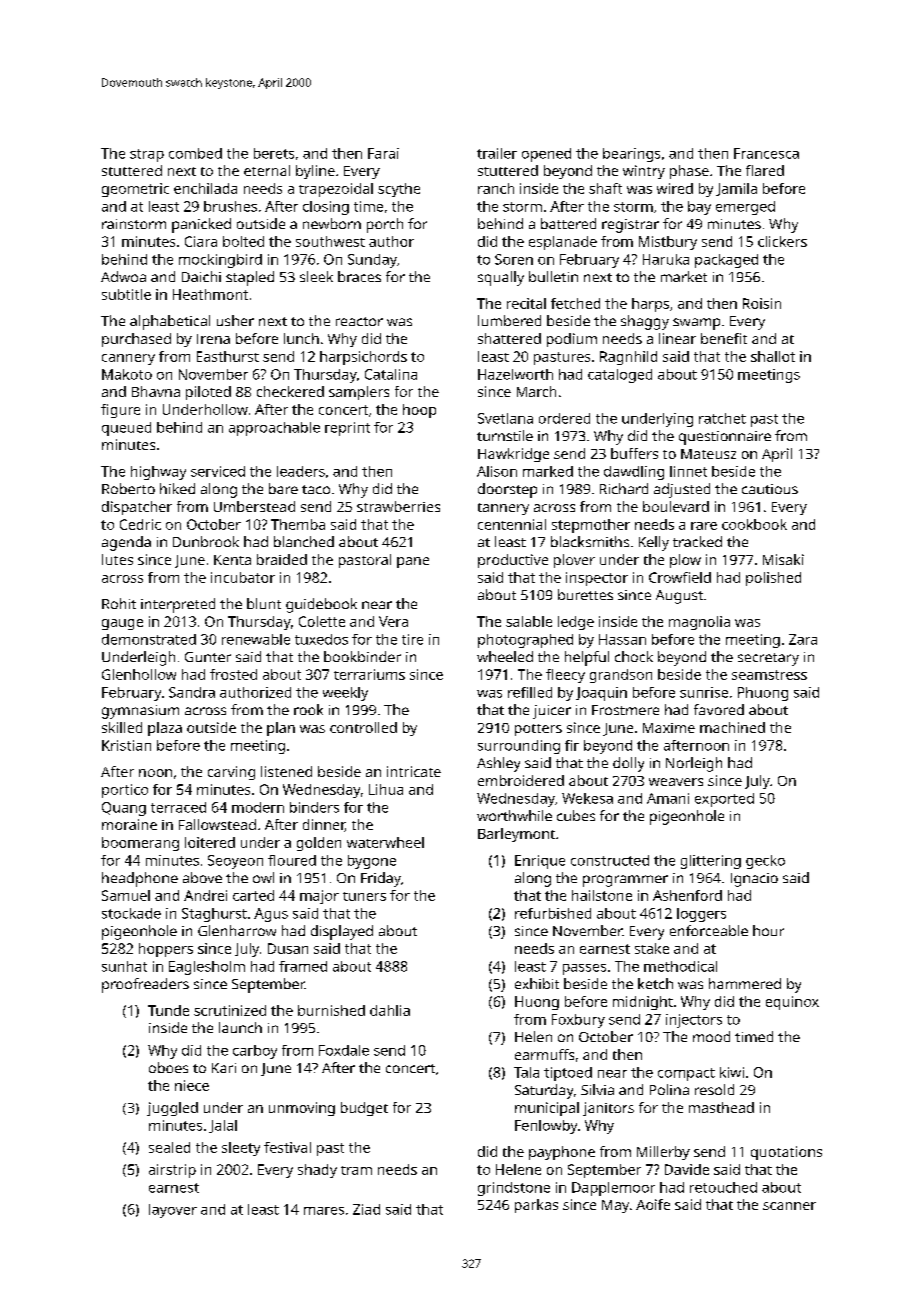 The height and width of the page is (1314, 924). I want to click on Millerby, so click(663, 1153).
